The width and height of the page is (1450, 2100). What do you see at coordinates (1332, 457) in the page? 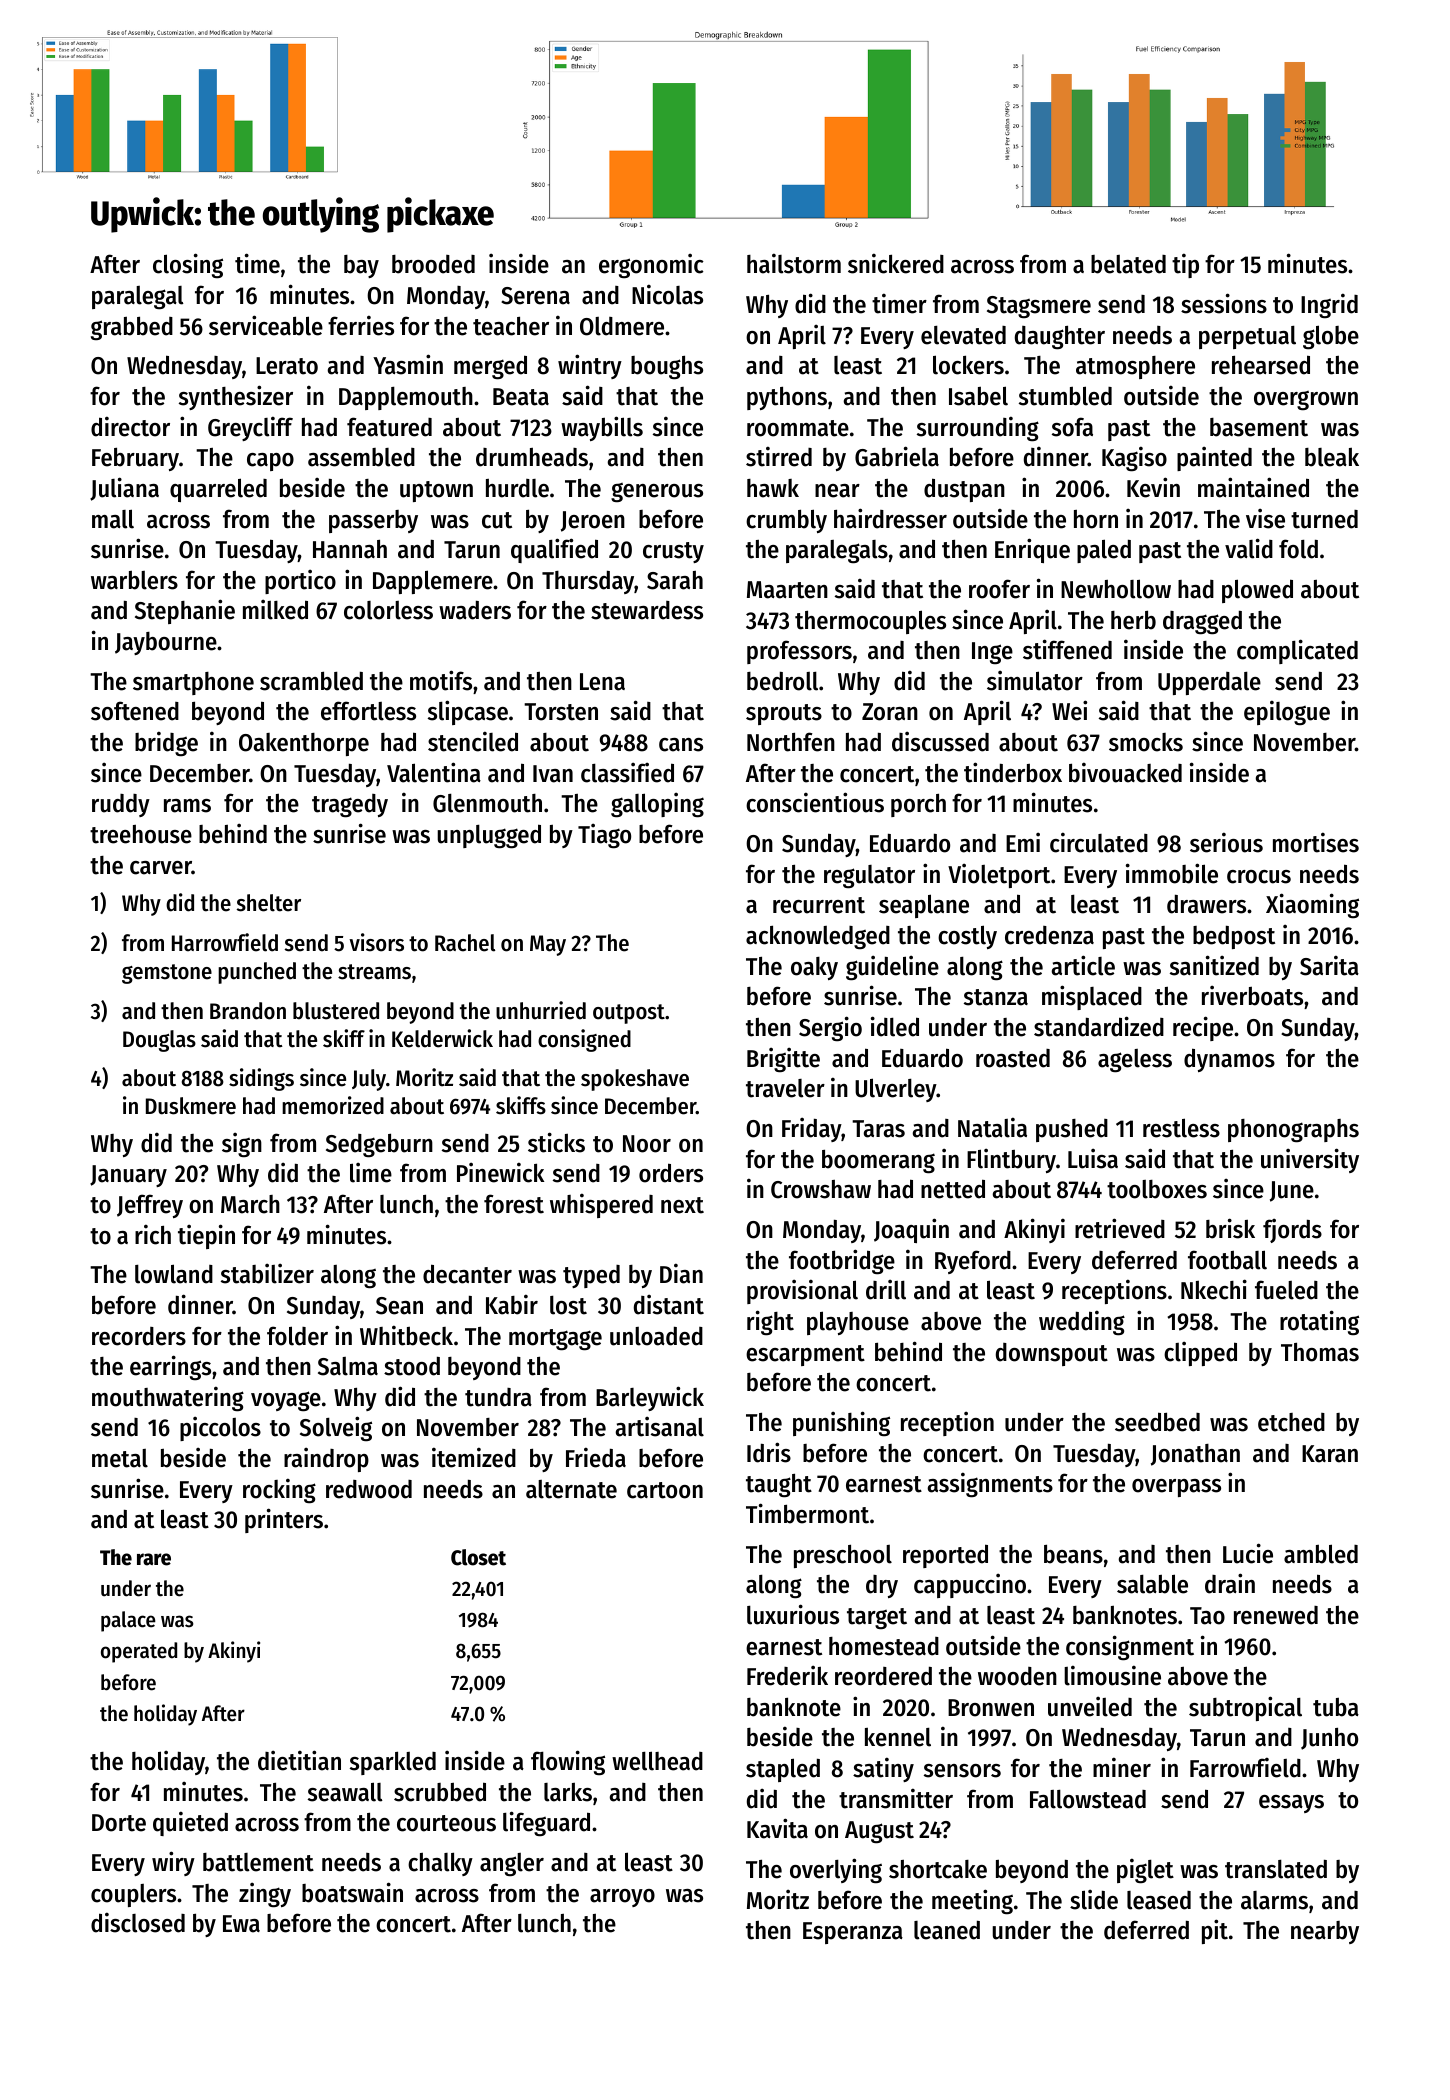
I see `bleak` at bounding box center [1332, 457].
